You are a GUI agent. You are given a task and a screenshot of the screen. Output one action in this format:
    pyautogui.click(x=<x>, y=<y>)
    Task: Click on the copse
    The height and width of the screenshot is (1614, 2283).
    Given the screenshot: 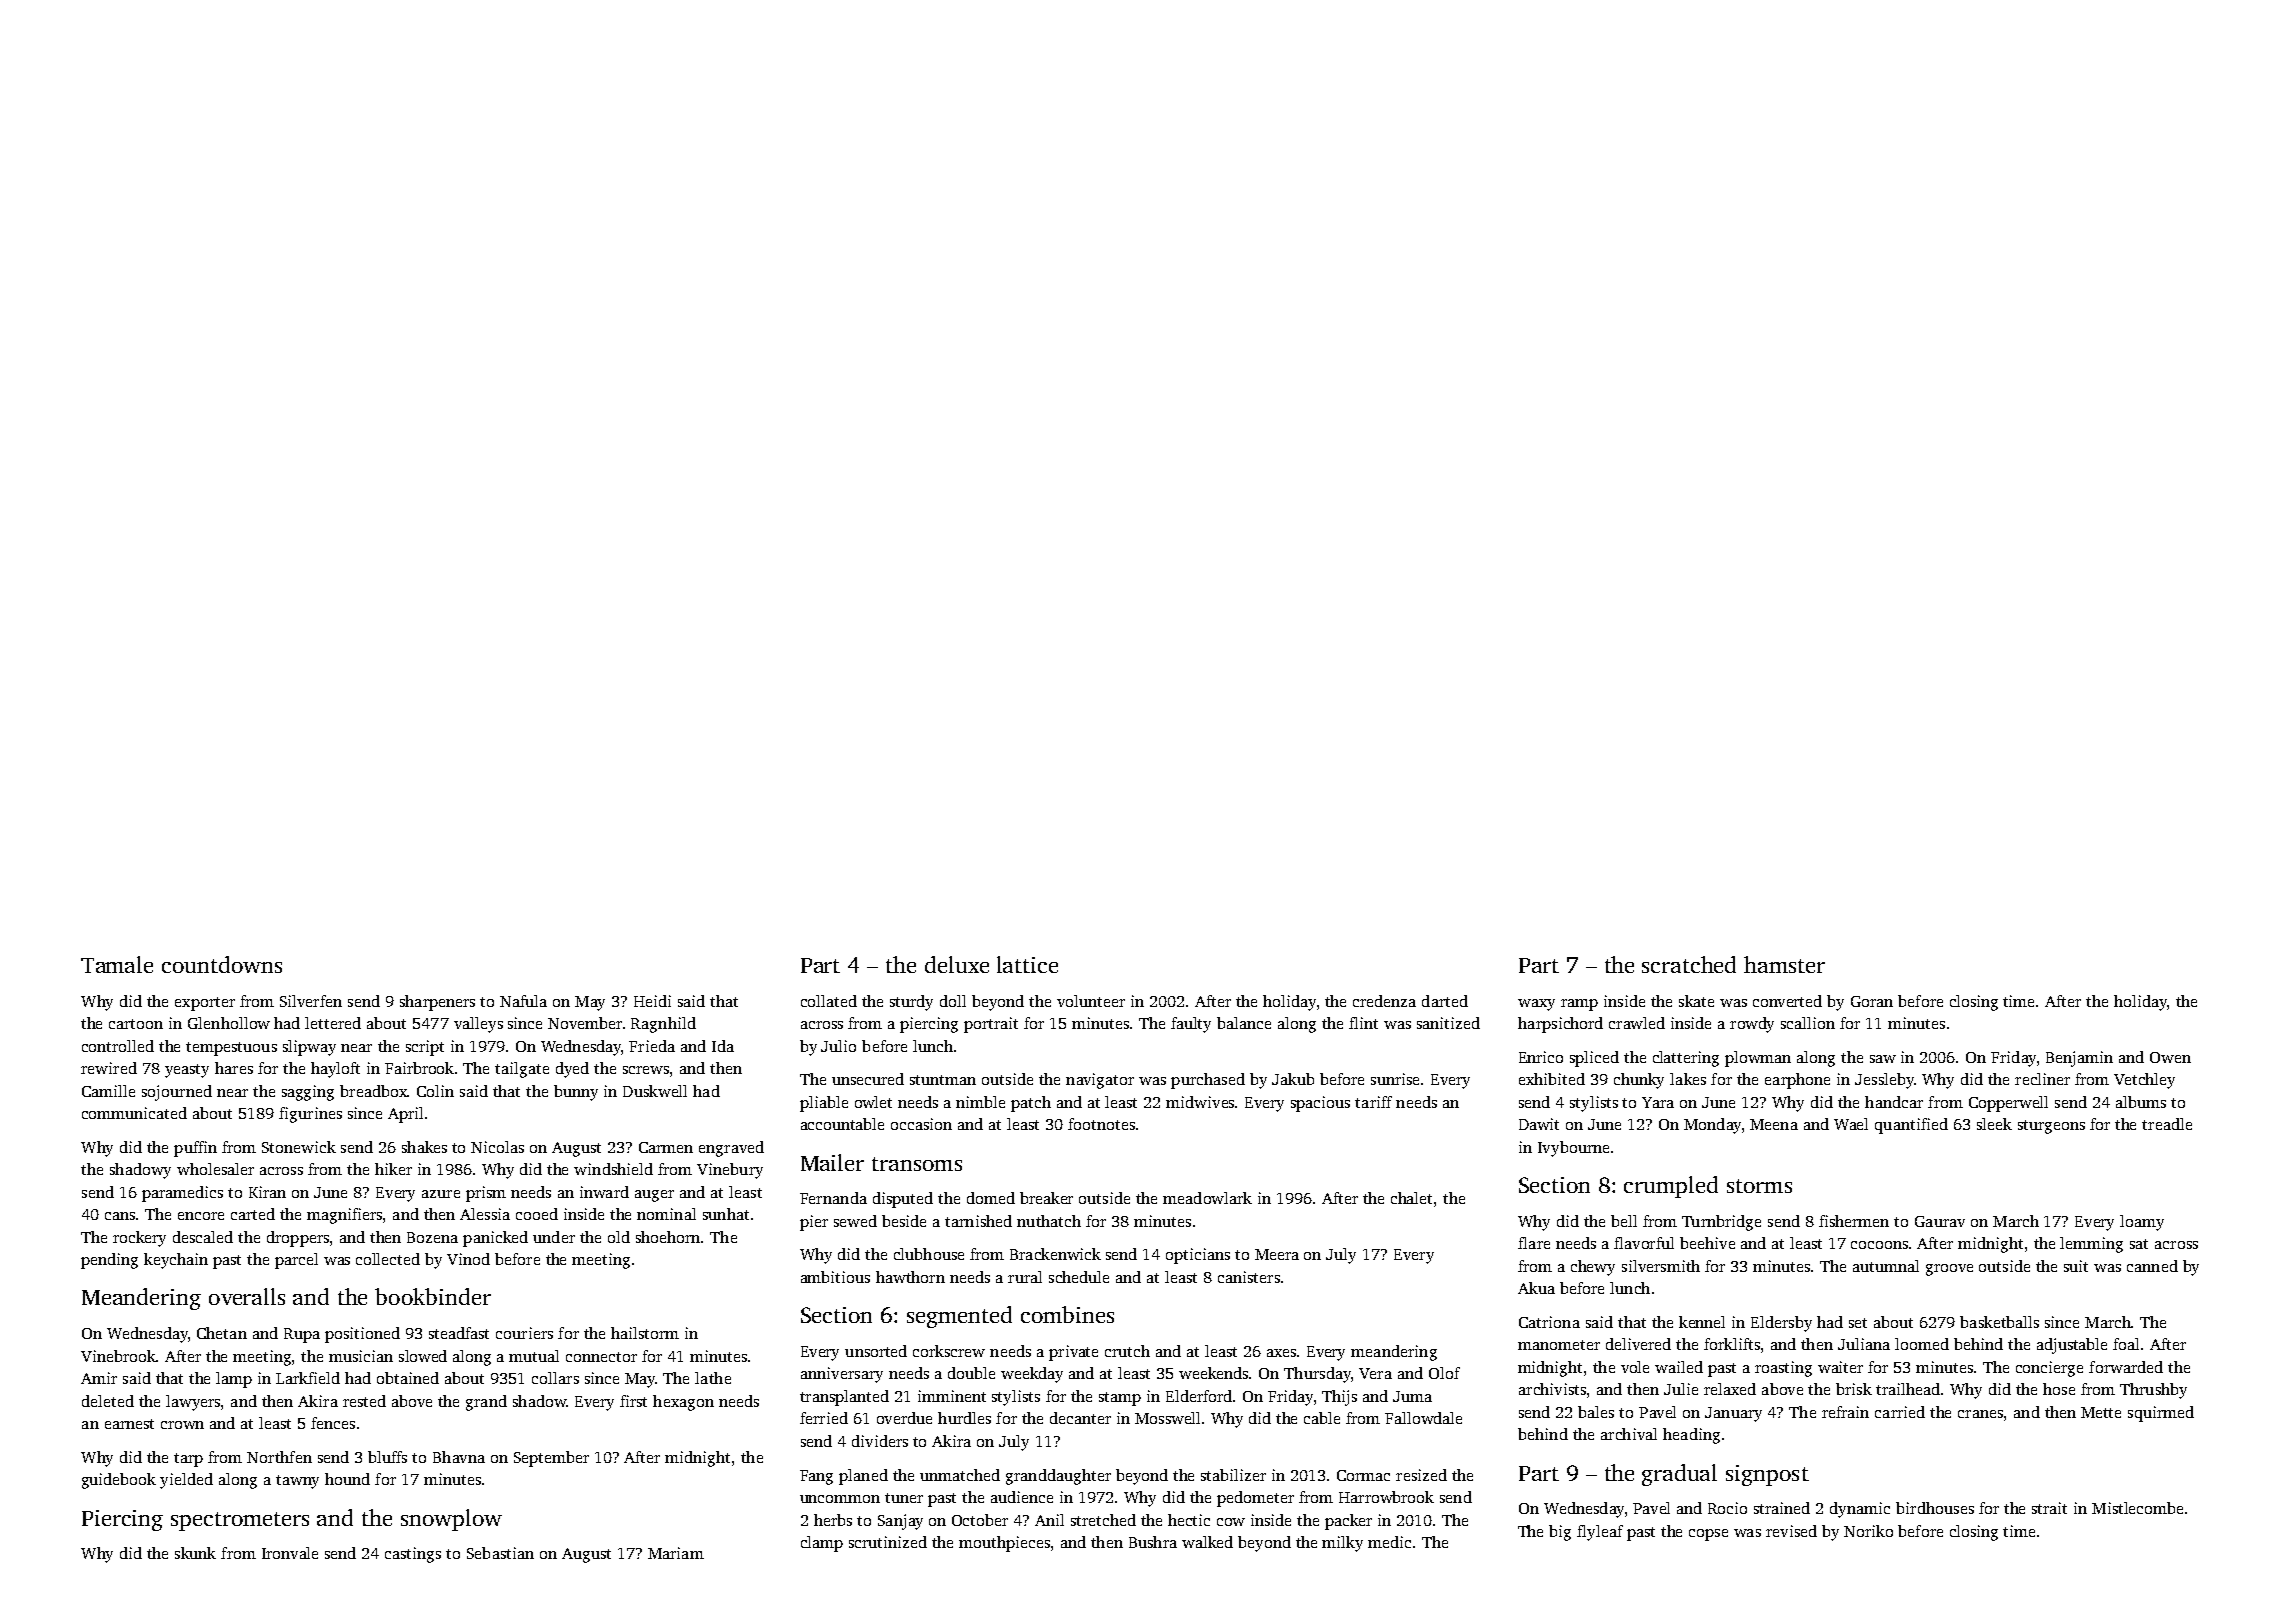 What is the action you would take?
    pyautogui.click(x=1708, y=1535)
